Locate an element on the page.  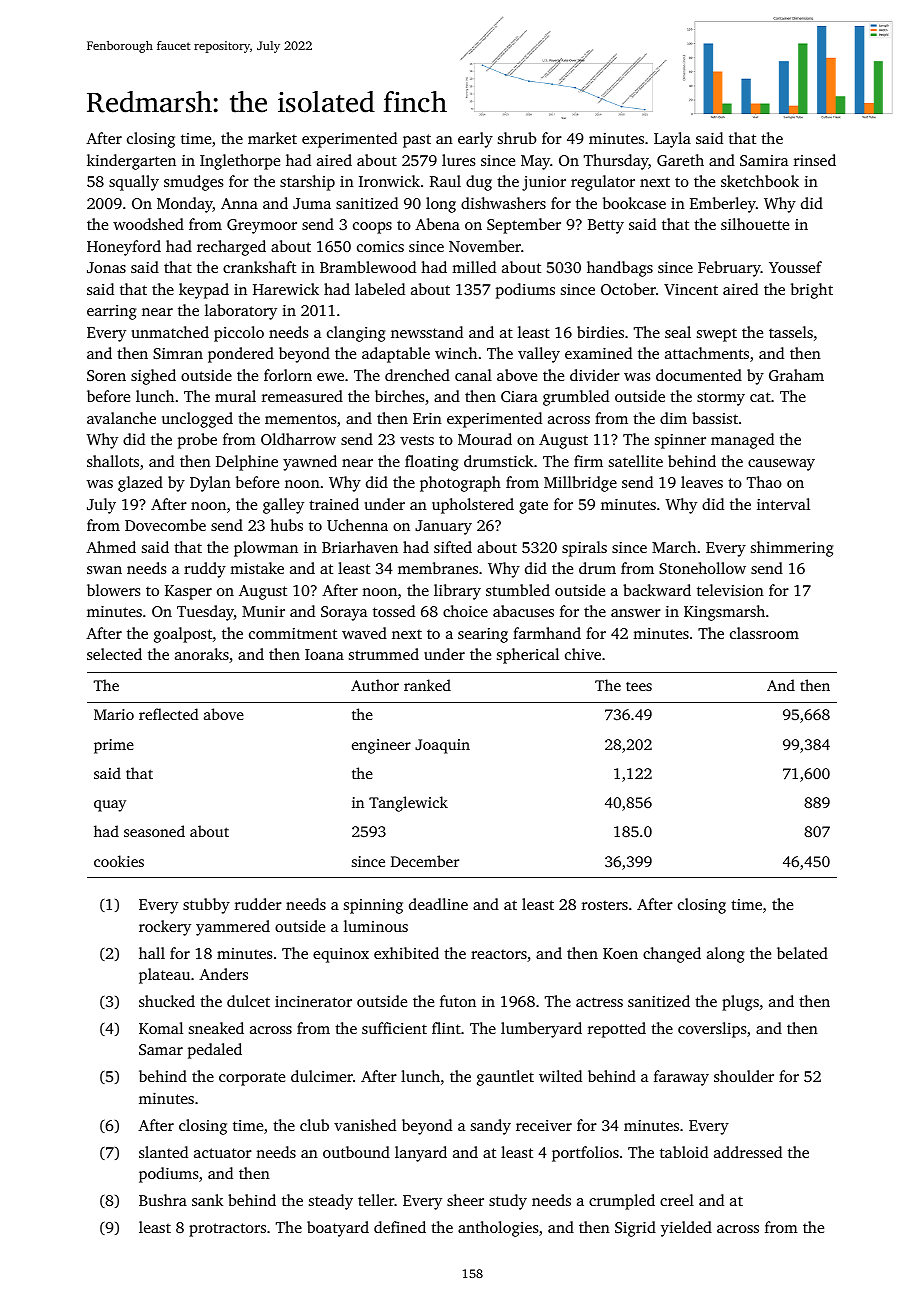
bright is located at coordinates (812, 291).
